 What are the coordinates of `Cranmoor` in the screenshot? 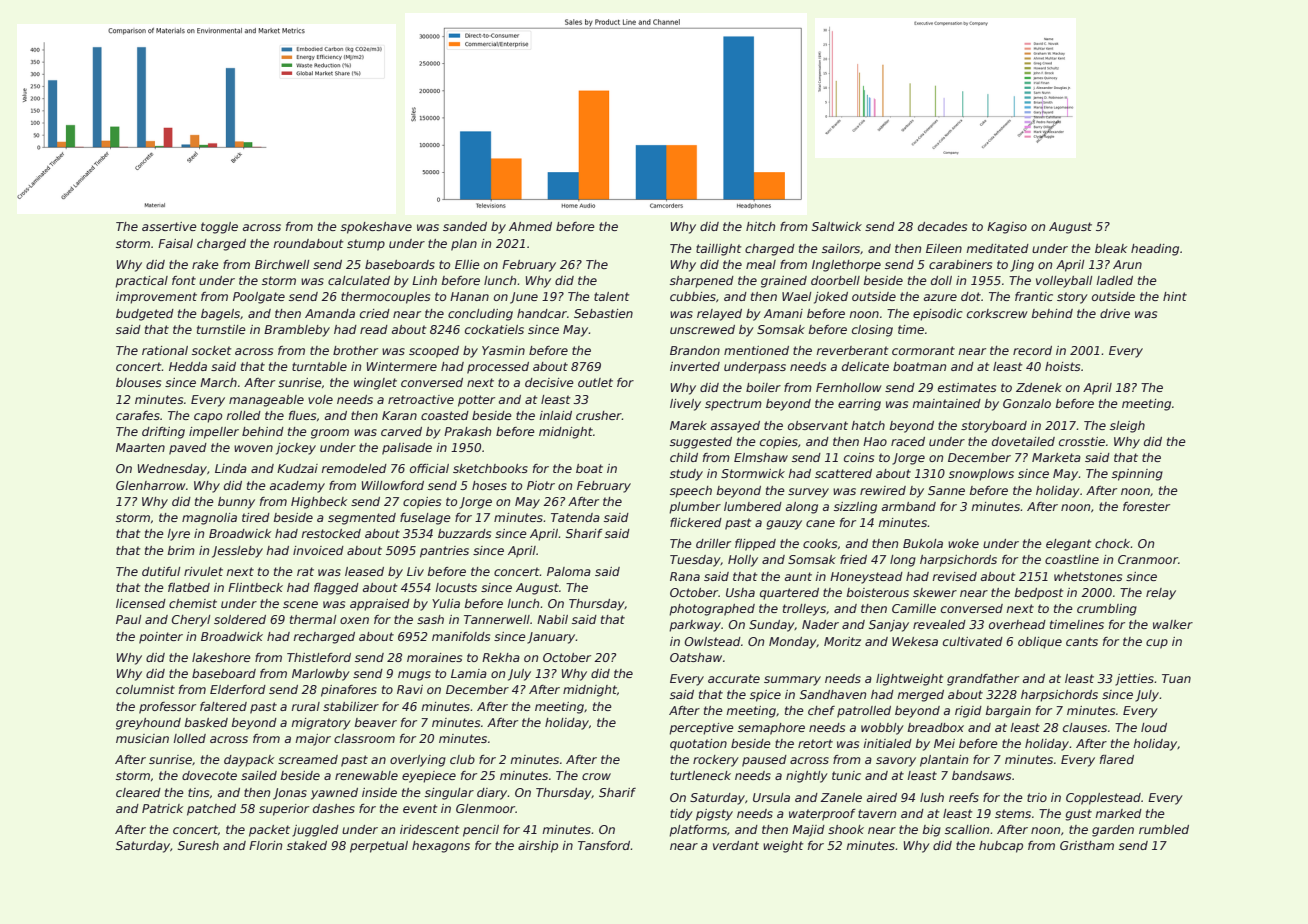 It's located at (1148, 559).
